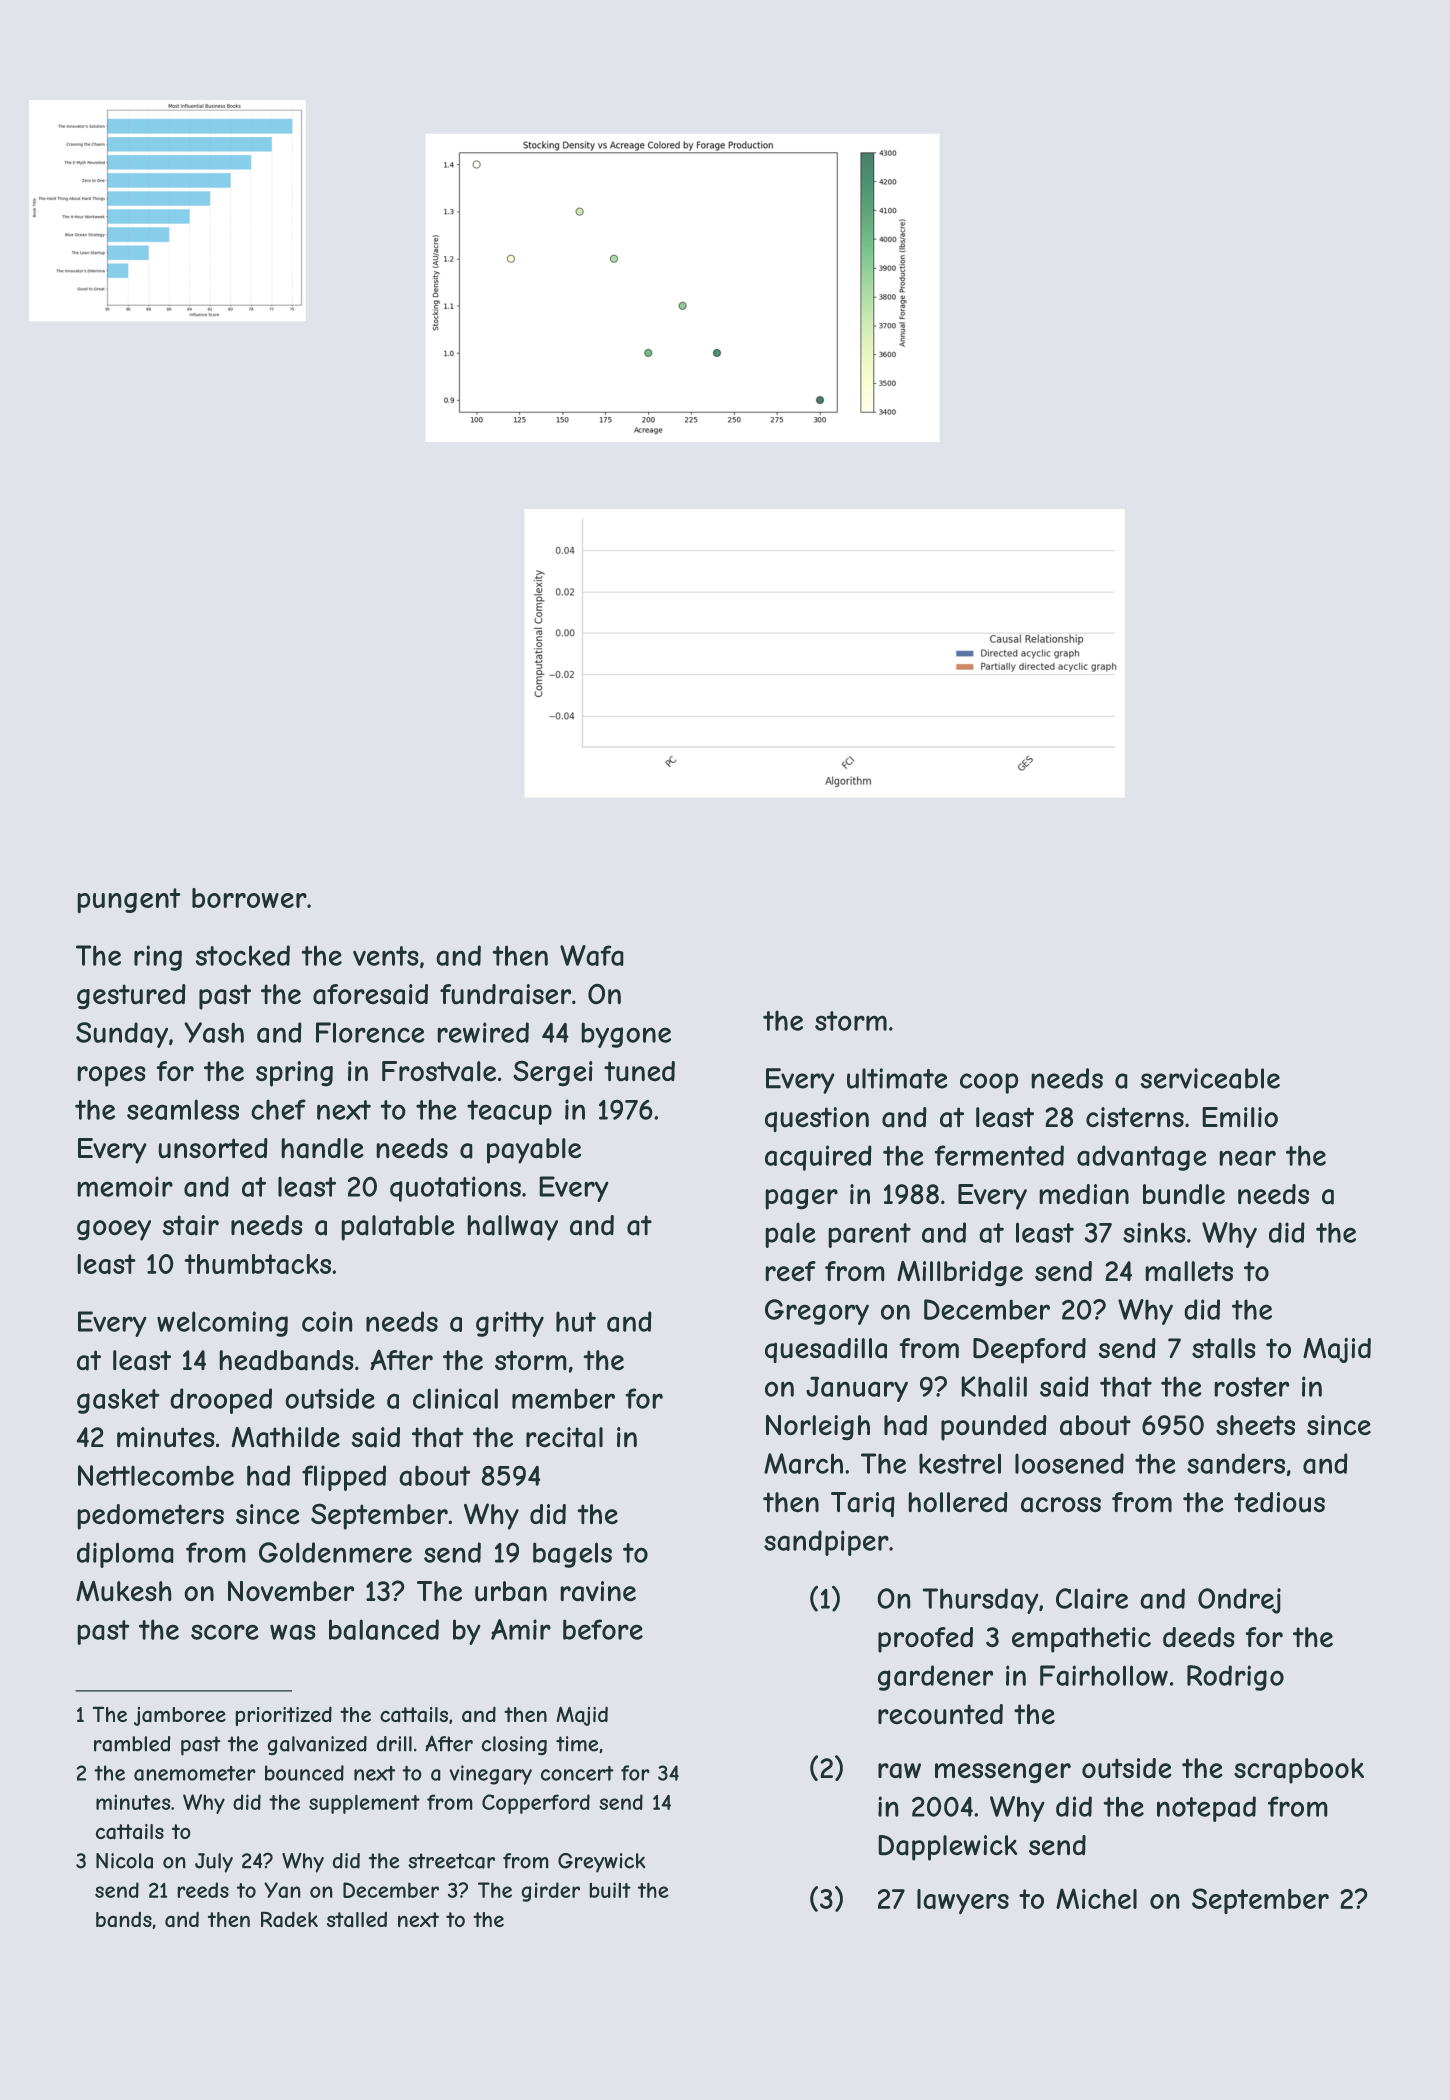 The image size is (1450, 2100). What do you see at coordinates (125, 1186) in the page?
I see `memoir` at bounding box center [125, 1186].
